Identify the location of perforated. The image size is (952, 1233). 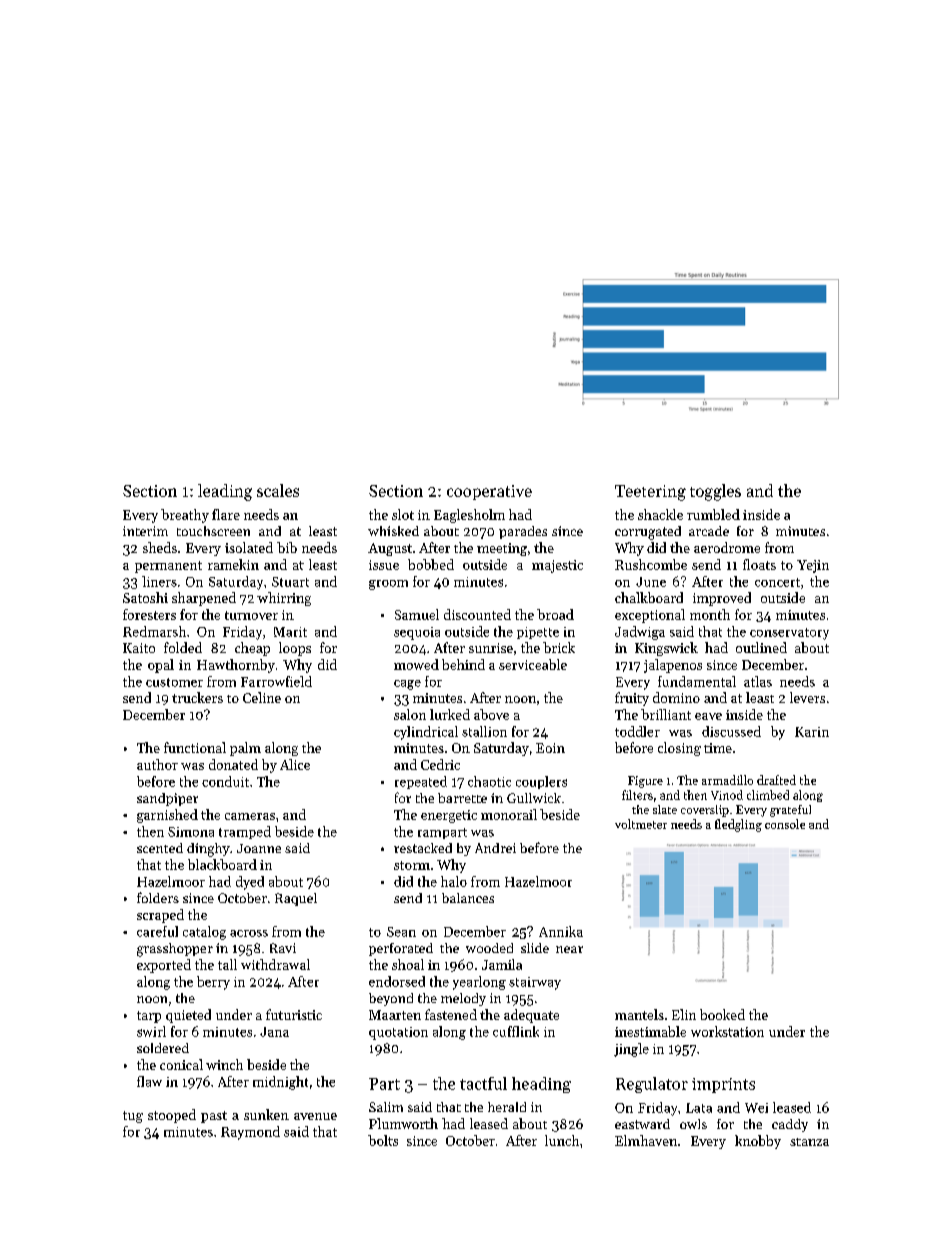
(401, 949).
